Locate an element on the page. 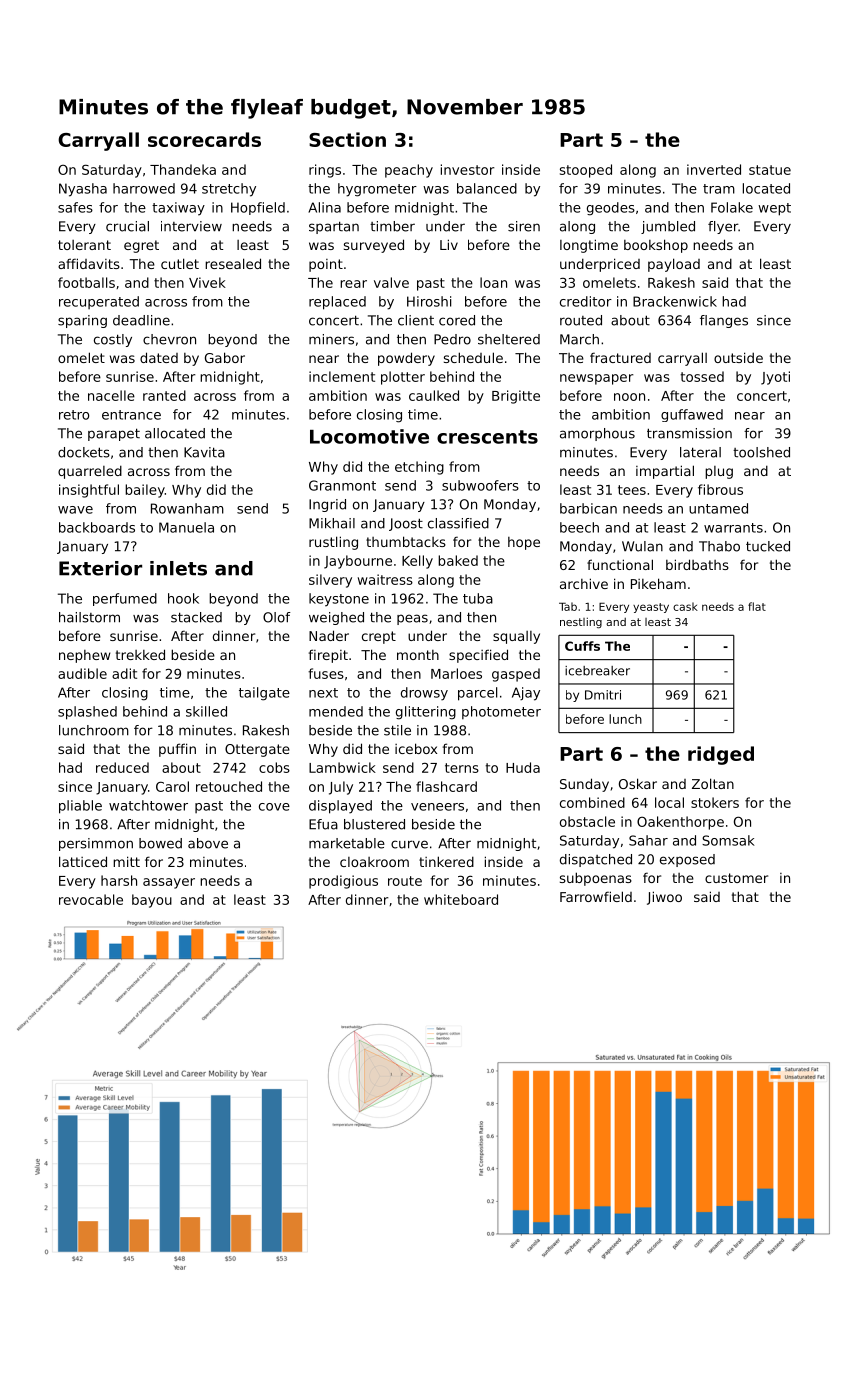  inlets is located at coordinates (178, 568).
